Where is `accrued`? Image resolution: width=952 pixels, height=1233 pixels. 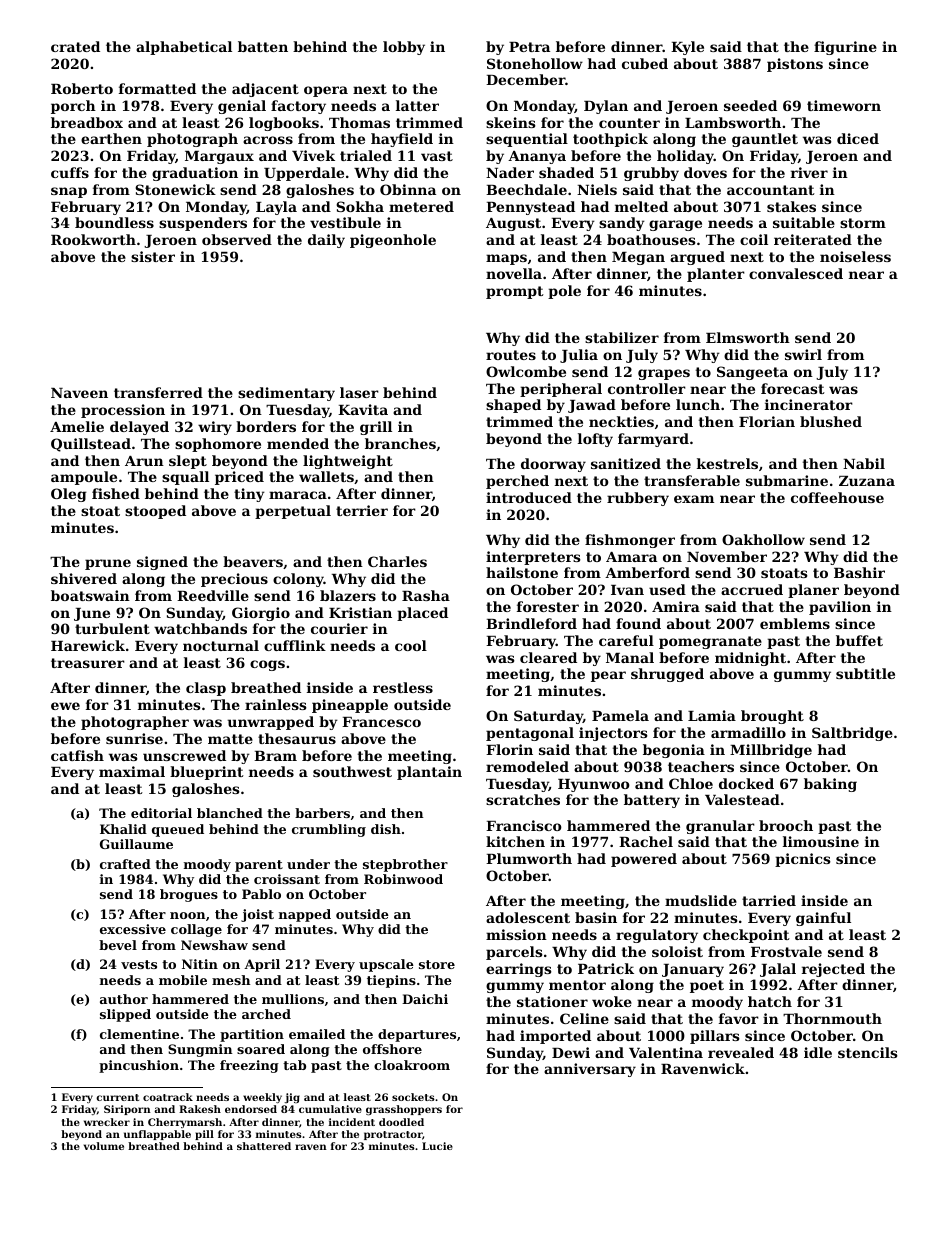 accrued is located at coordinates (752, 589).
